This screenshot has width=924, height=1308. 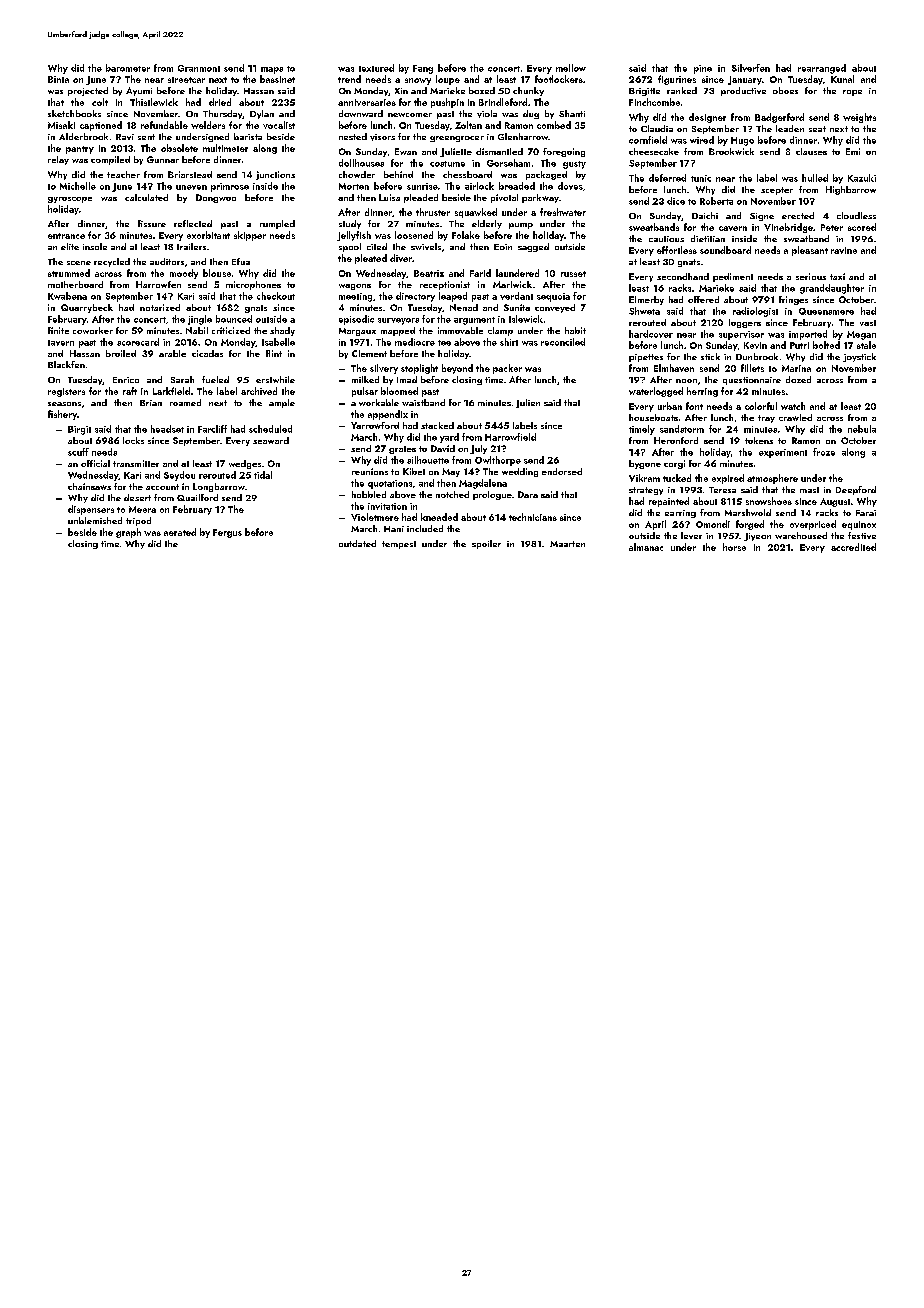 I want to click on Quailford, so click(x=197, y=497).
